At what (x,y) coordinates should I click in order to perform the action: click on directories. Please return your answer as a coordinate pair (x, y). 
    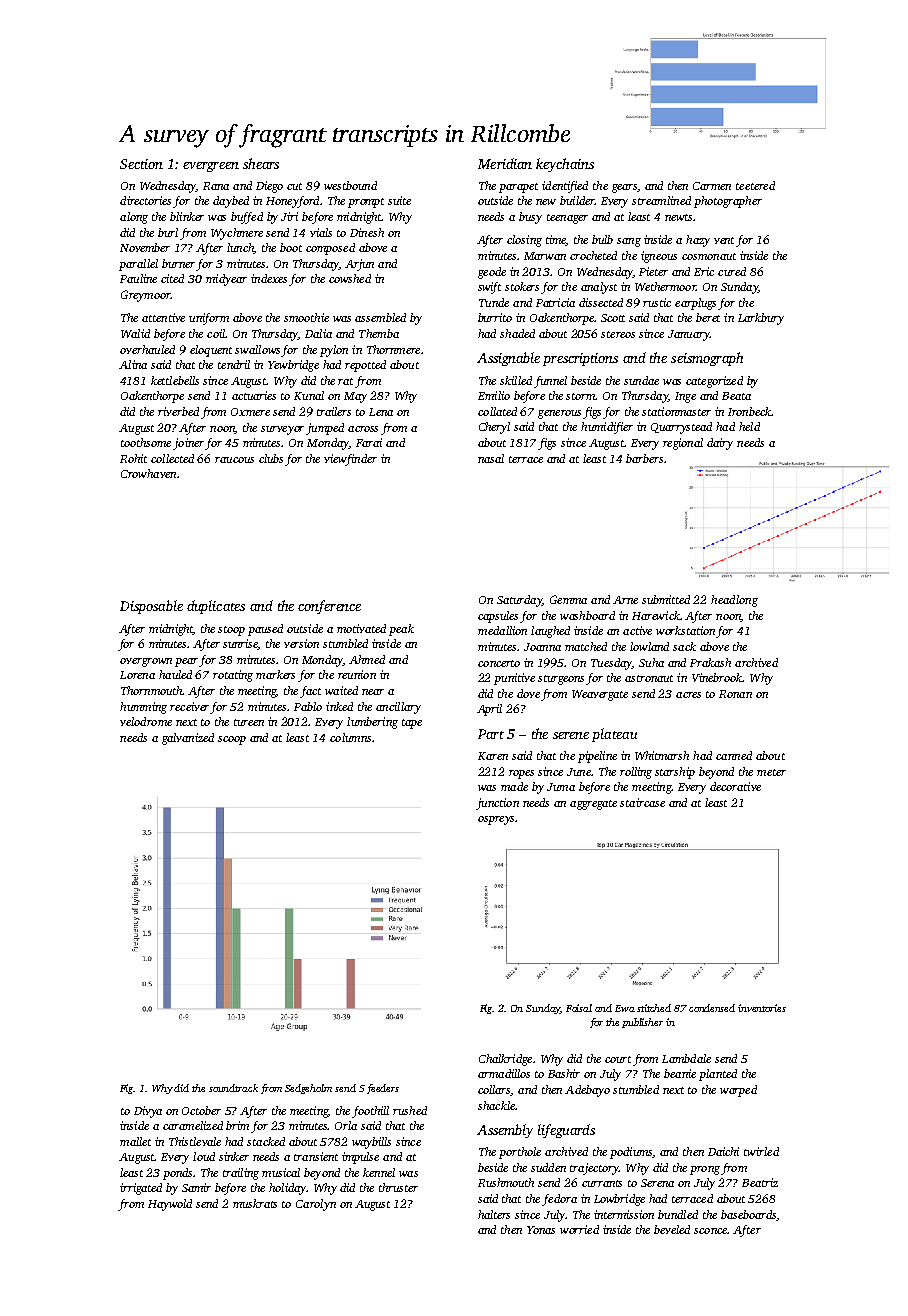
    Looking at the image, I should click on (145, 200).
